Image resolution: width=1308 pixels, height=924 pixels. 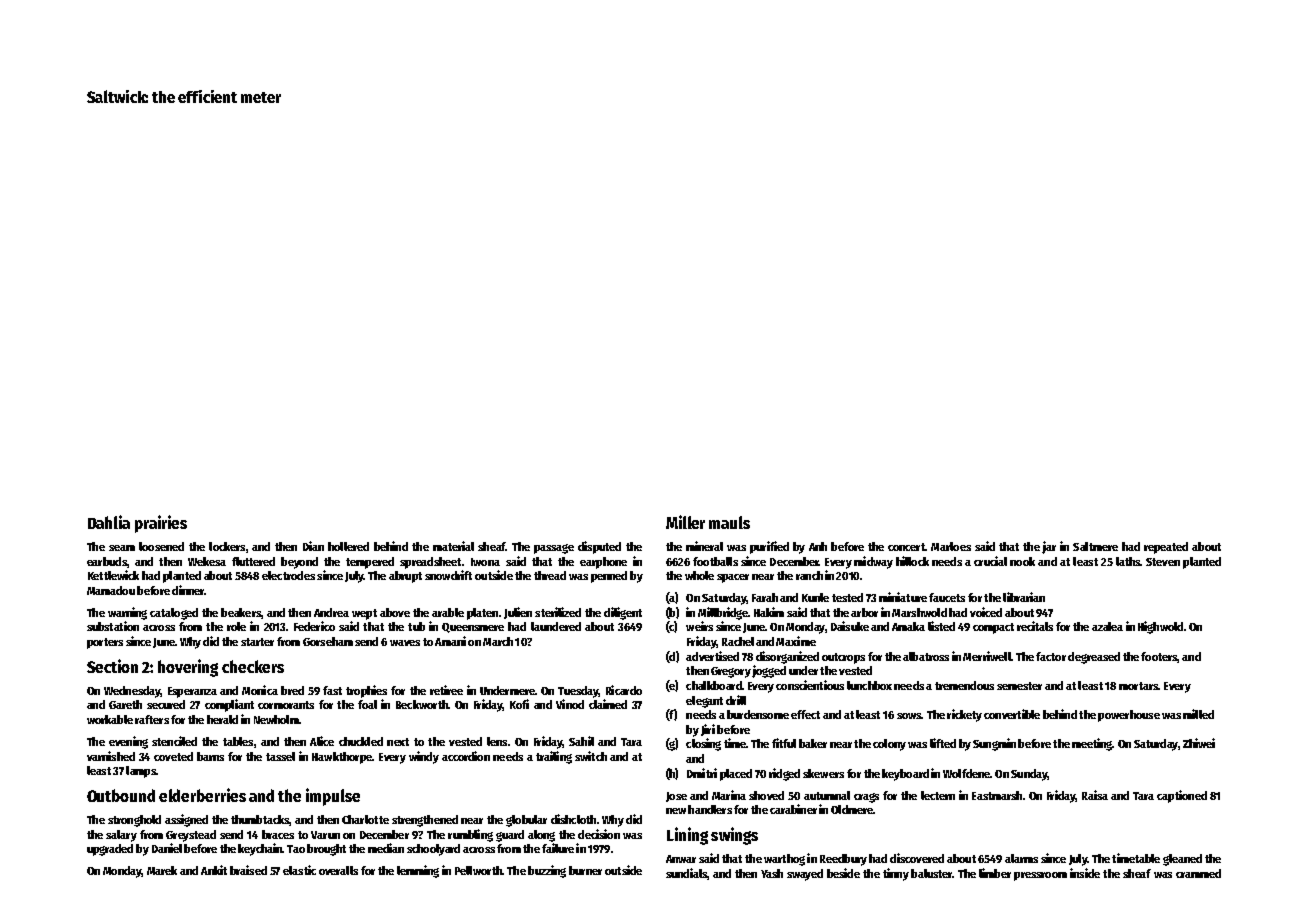 What do you see at coordinates (128, 742) in the page?
I see `evening` at bounding box center [128, 742].
